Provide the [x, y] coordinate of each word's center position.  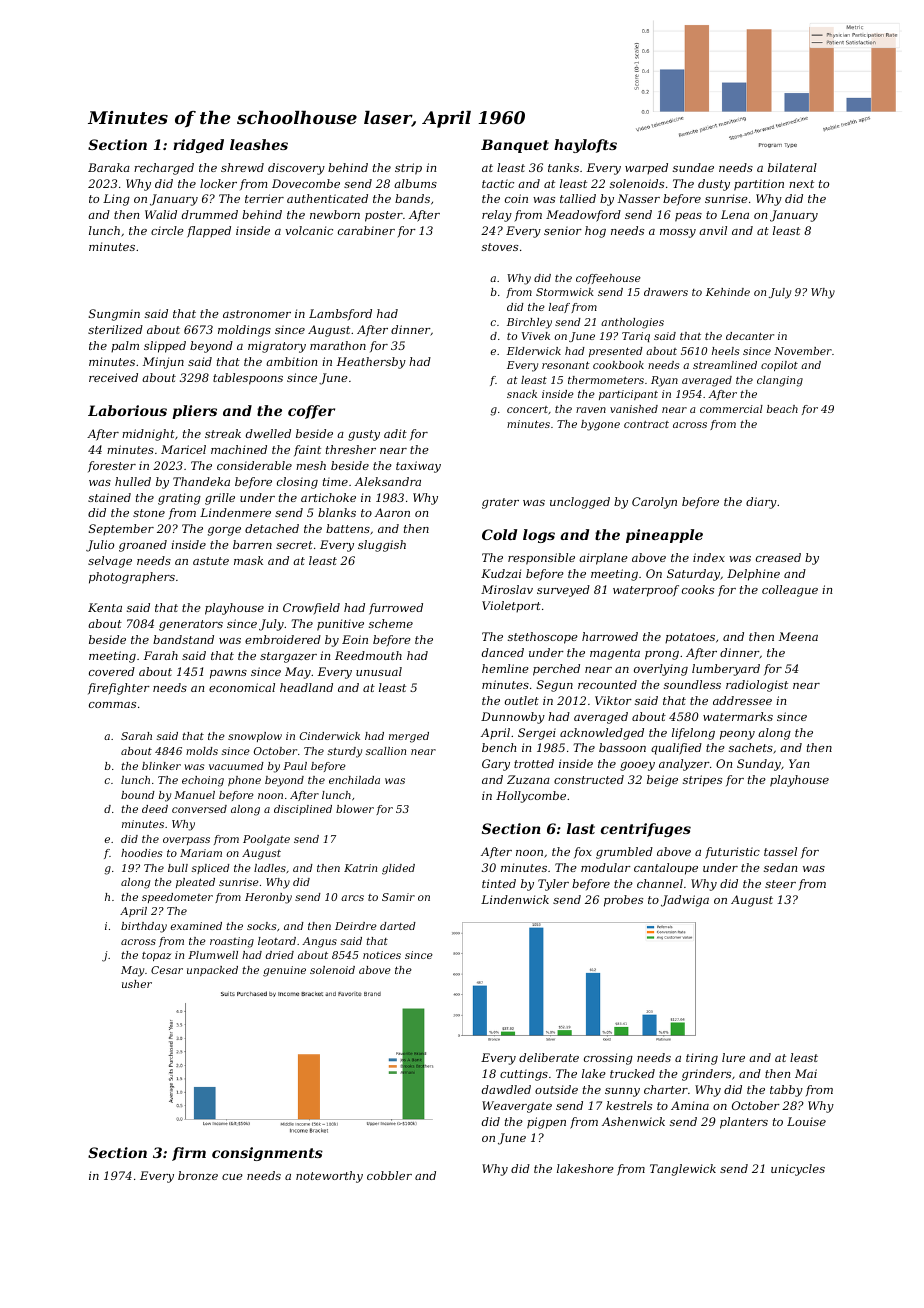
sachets [751, 747]
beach [782, 409]
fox [583, 852]
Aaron [392, 512]
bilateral [792, 167]
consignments [267, 1154]
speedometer [177, 898]
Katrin [360, 868]
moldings [244, 331]
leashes [259, 144]
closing [297, 483]
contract [646, 424]
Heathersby [371, 363]
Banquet [515, 146]
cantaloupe [666, 869]
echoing [203, 781]
